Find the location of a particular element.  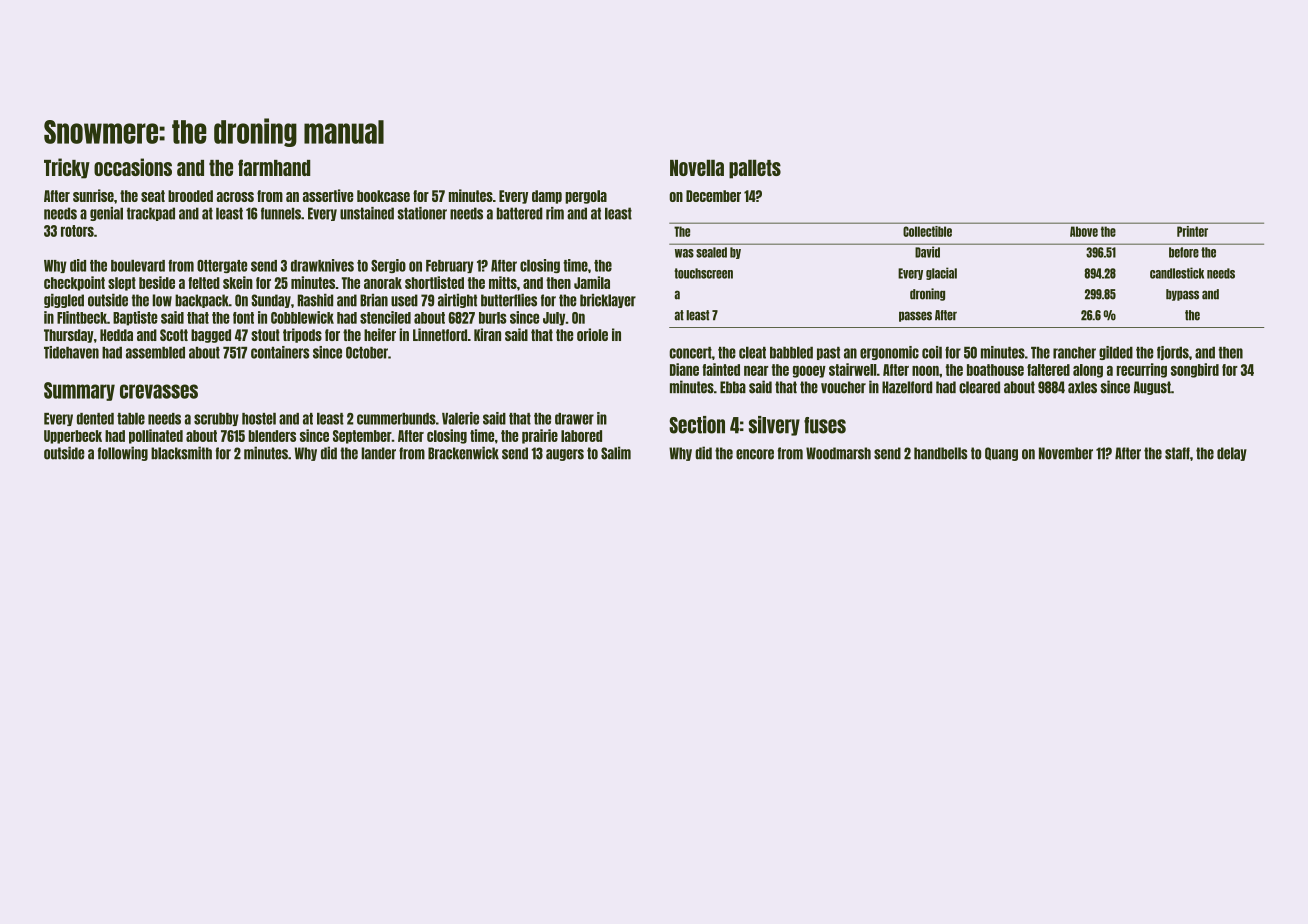

pollinated is located at coordinates (156, 436).
